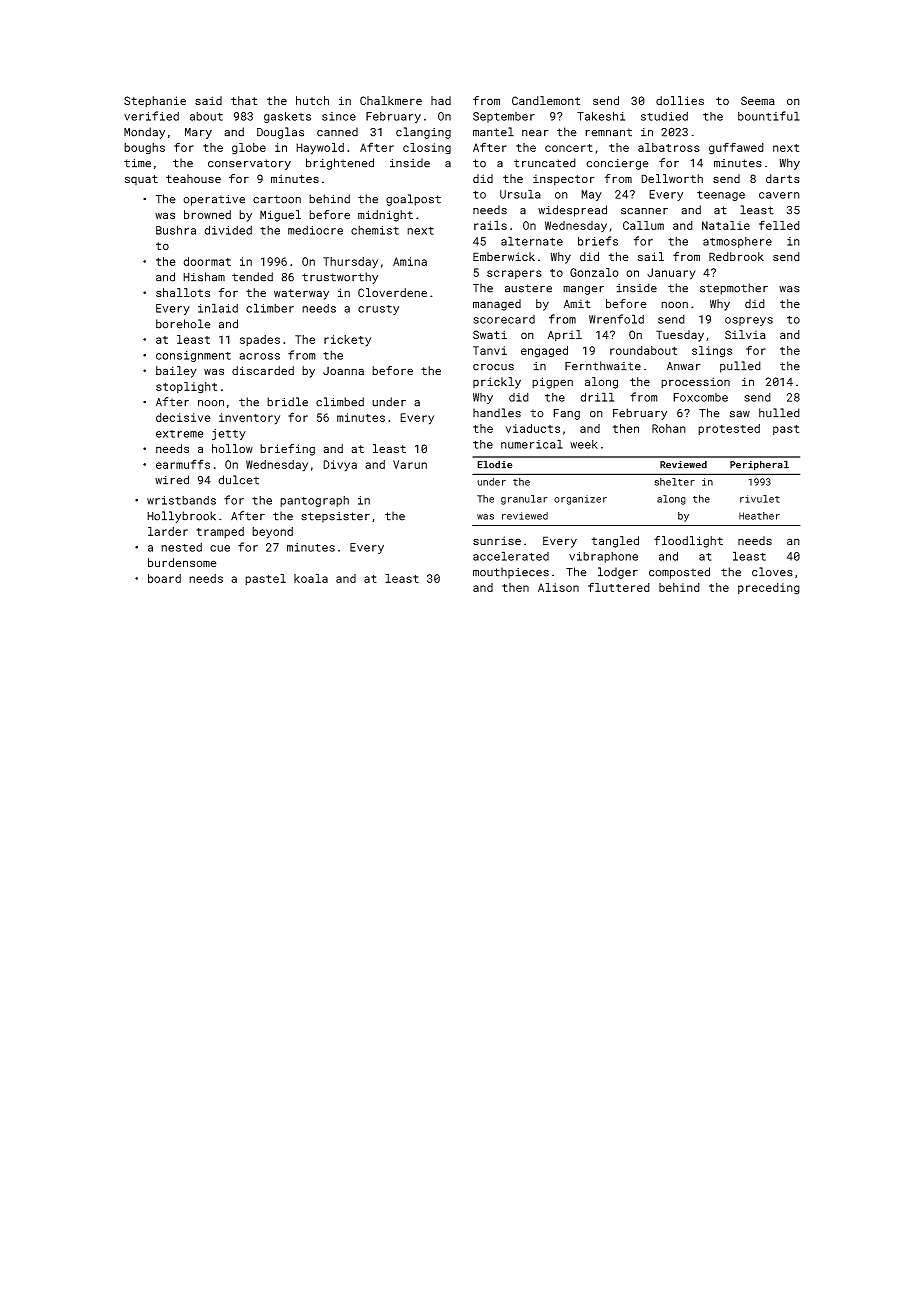  I want to click on divided, so click(228, 230).
